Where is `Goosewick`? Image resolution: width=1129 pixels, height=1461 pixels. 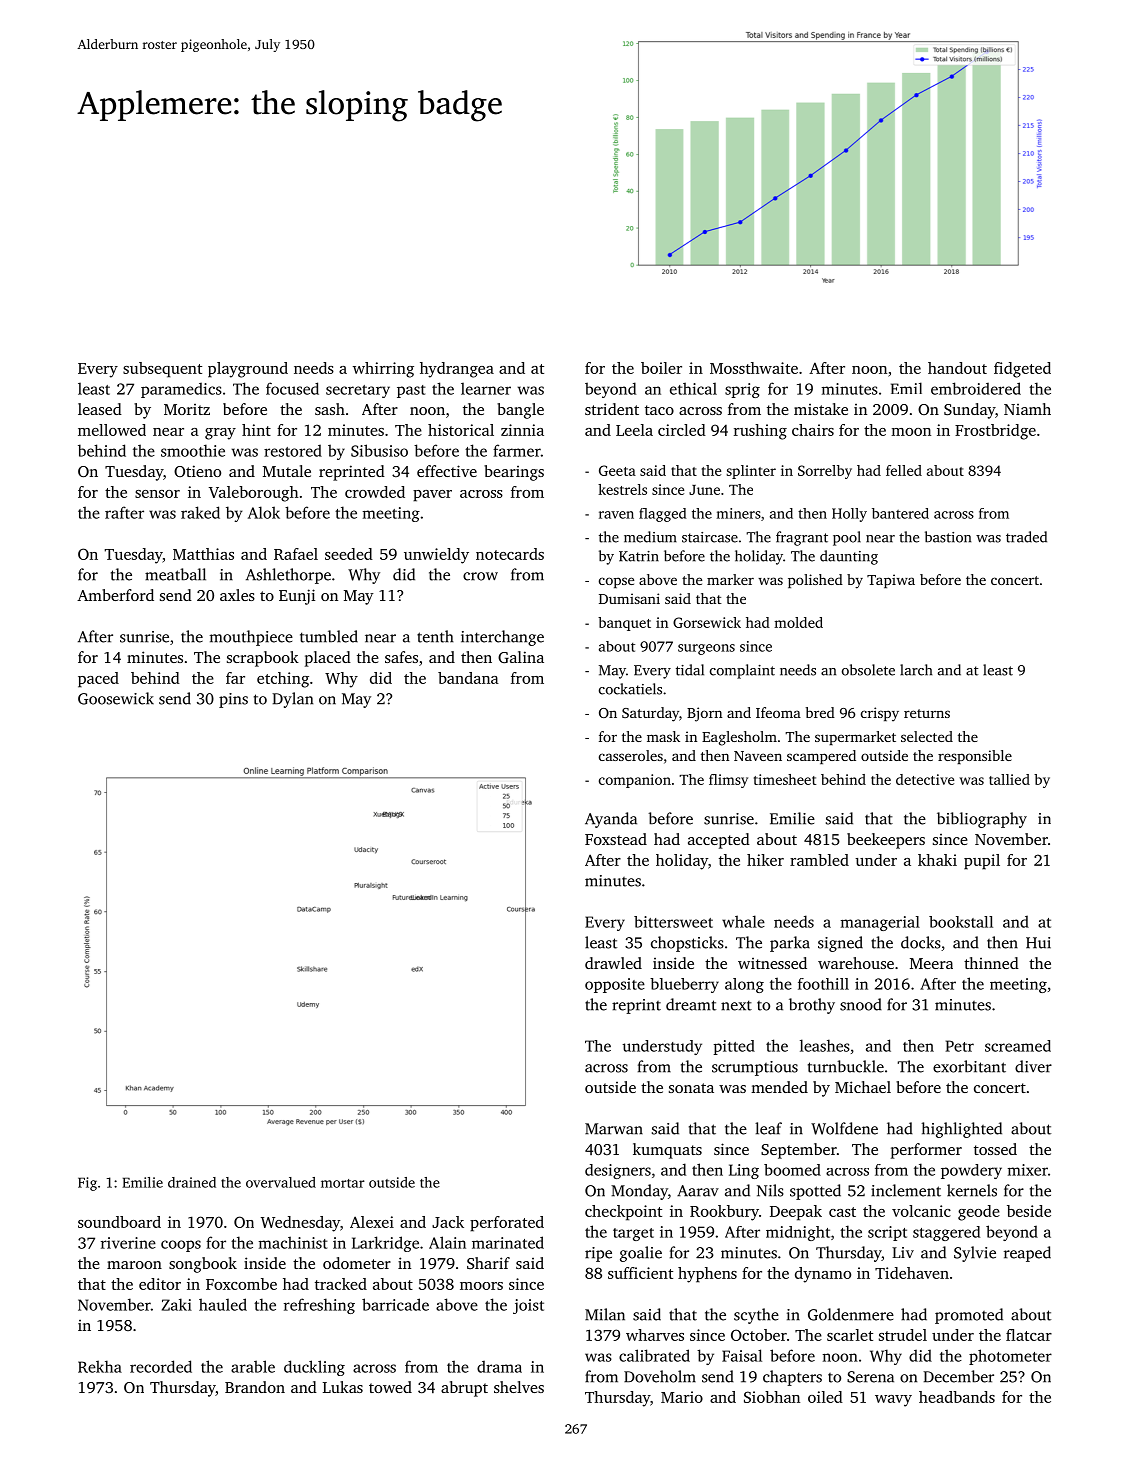
Goosewick is located at coordinates (116, 698).
